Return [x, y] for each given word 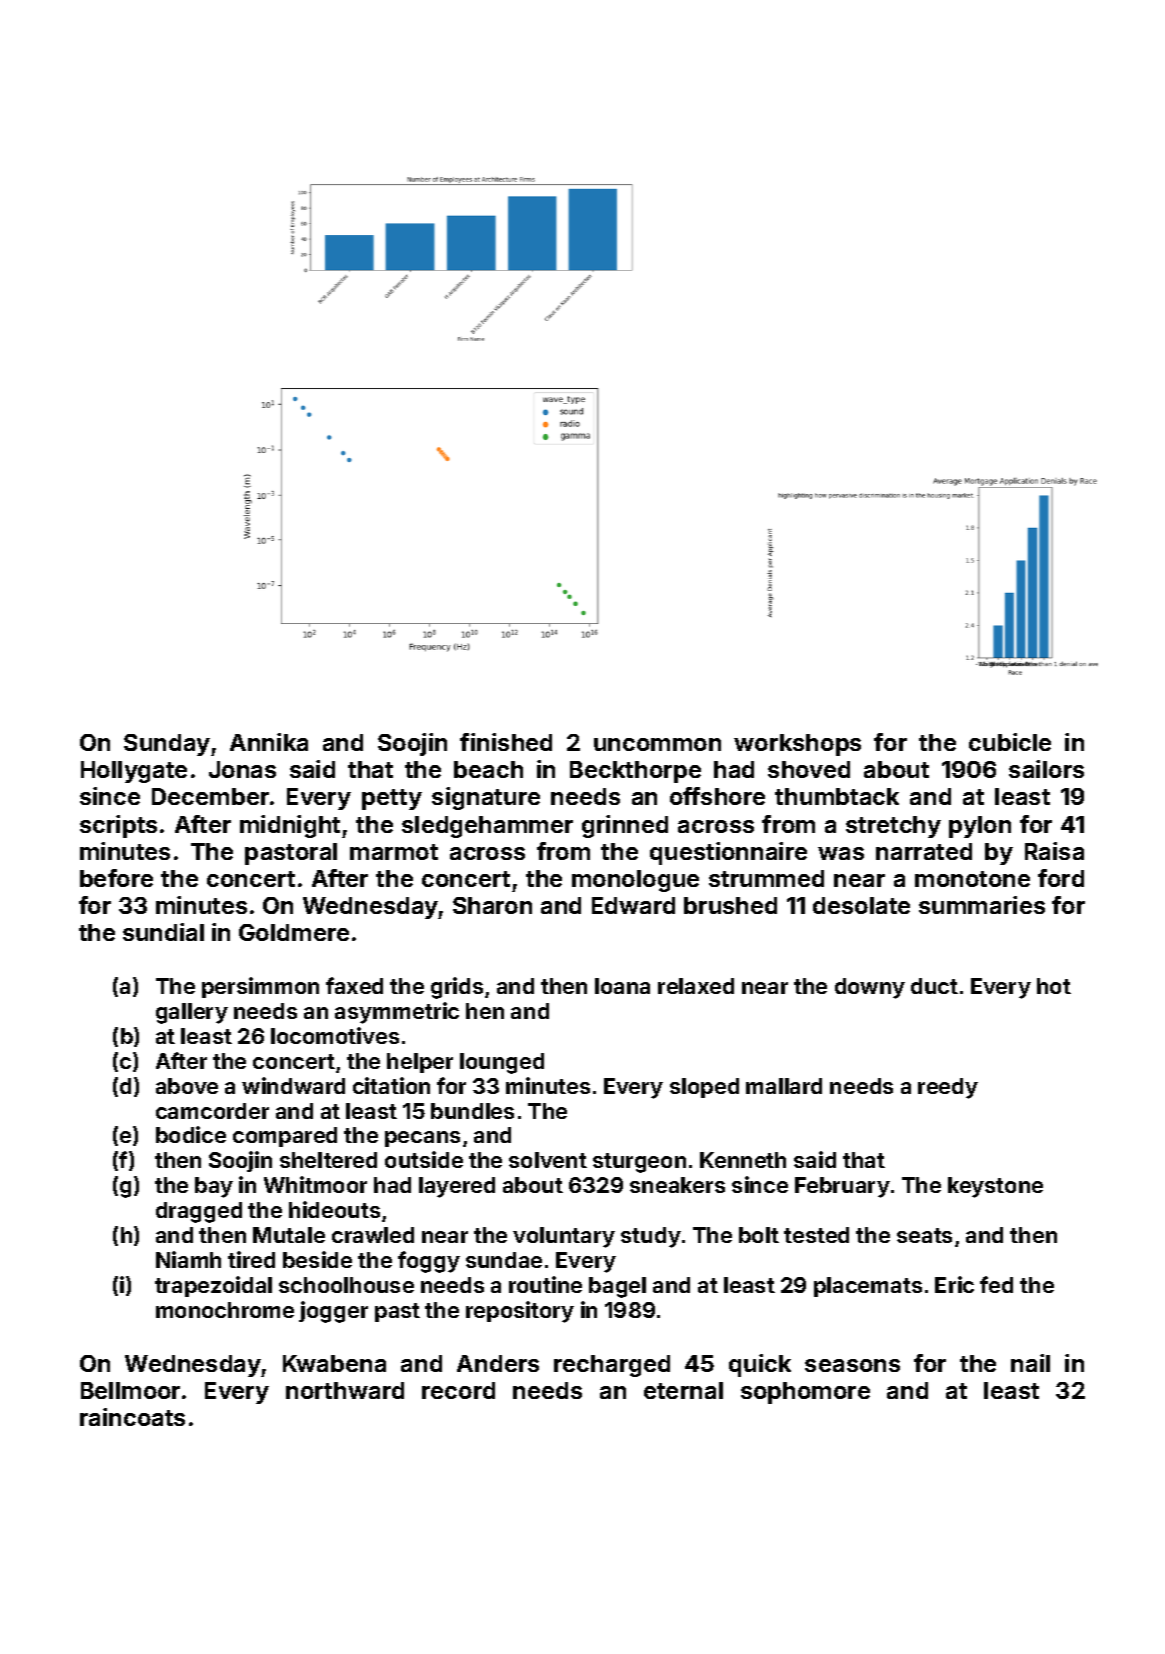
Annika [269, 742]
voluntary [564, 1237]
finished [506, 742]
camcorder [212, 1111]
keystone [995, 1187]
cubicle [1010, 742]
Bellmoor [130, 1390]
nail [1030, 1363]
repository [520, 1312]
